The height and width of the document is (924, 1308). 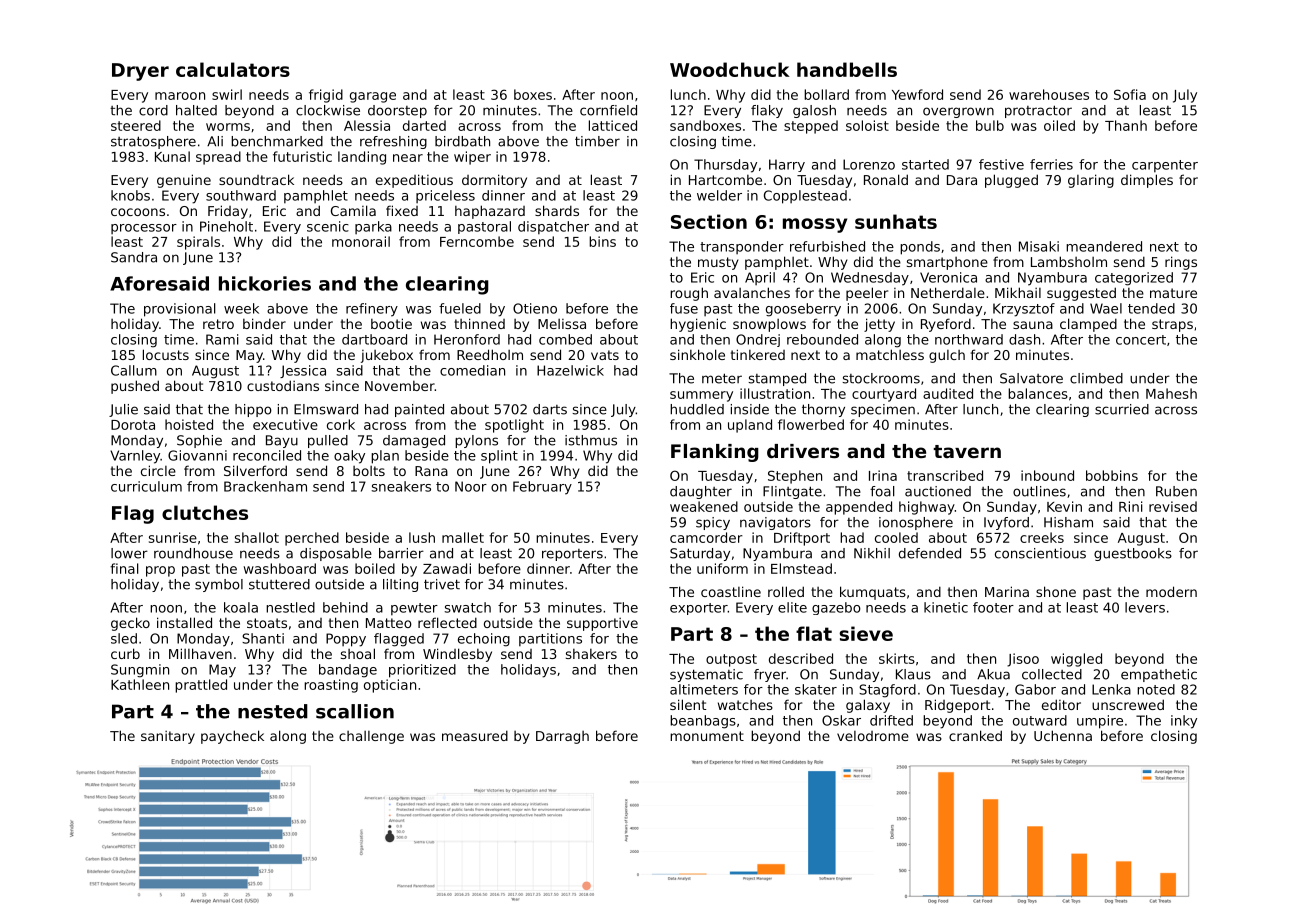 I want to click on calculators, so click(x=233, y=69).
